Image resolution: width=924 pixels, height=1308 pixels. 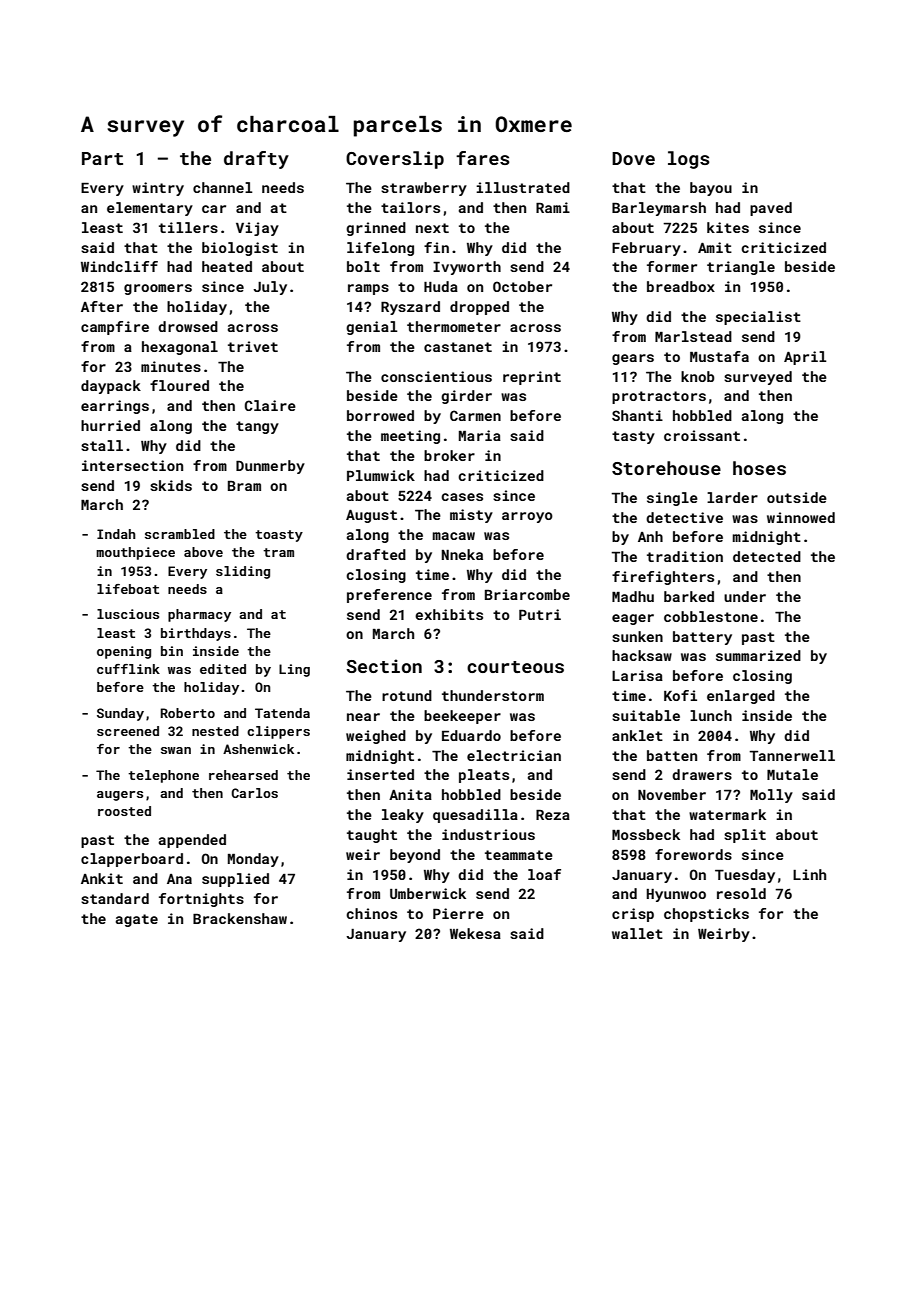 What do you see at coordinates (244, 486) in the image?
I see `Bram` at bounding box center [244, 486].
